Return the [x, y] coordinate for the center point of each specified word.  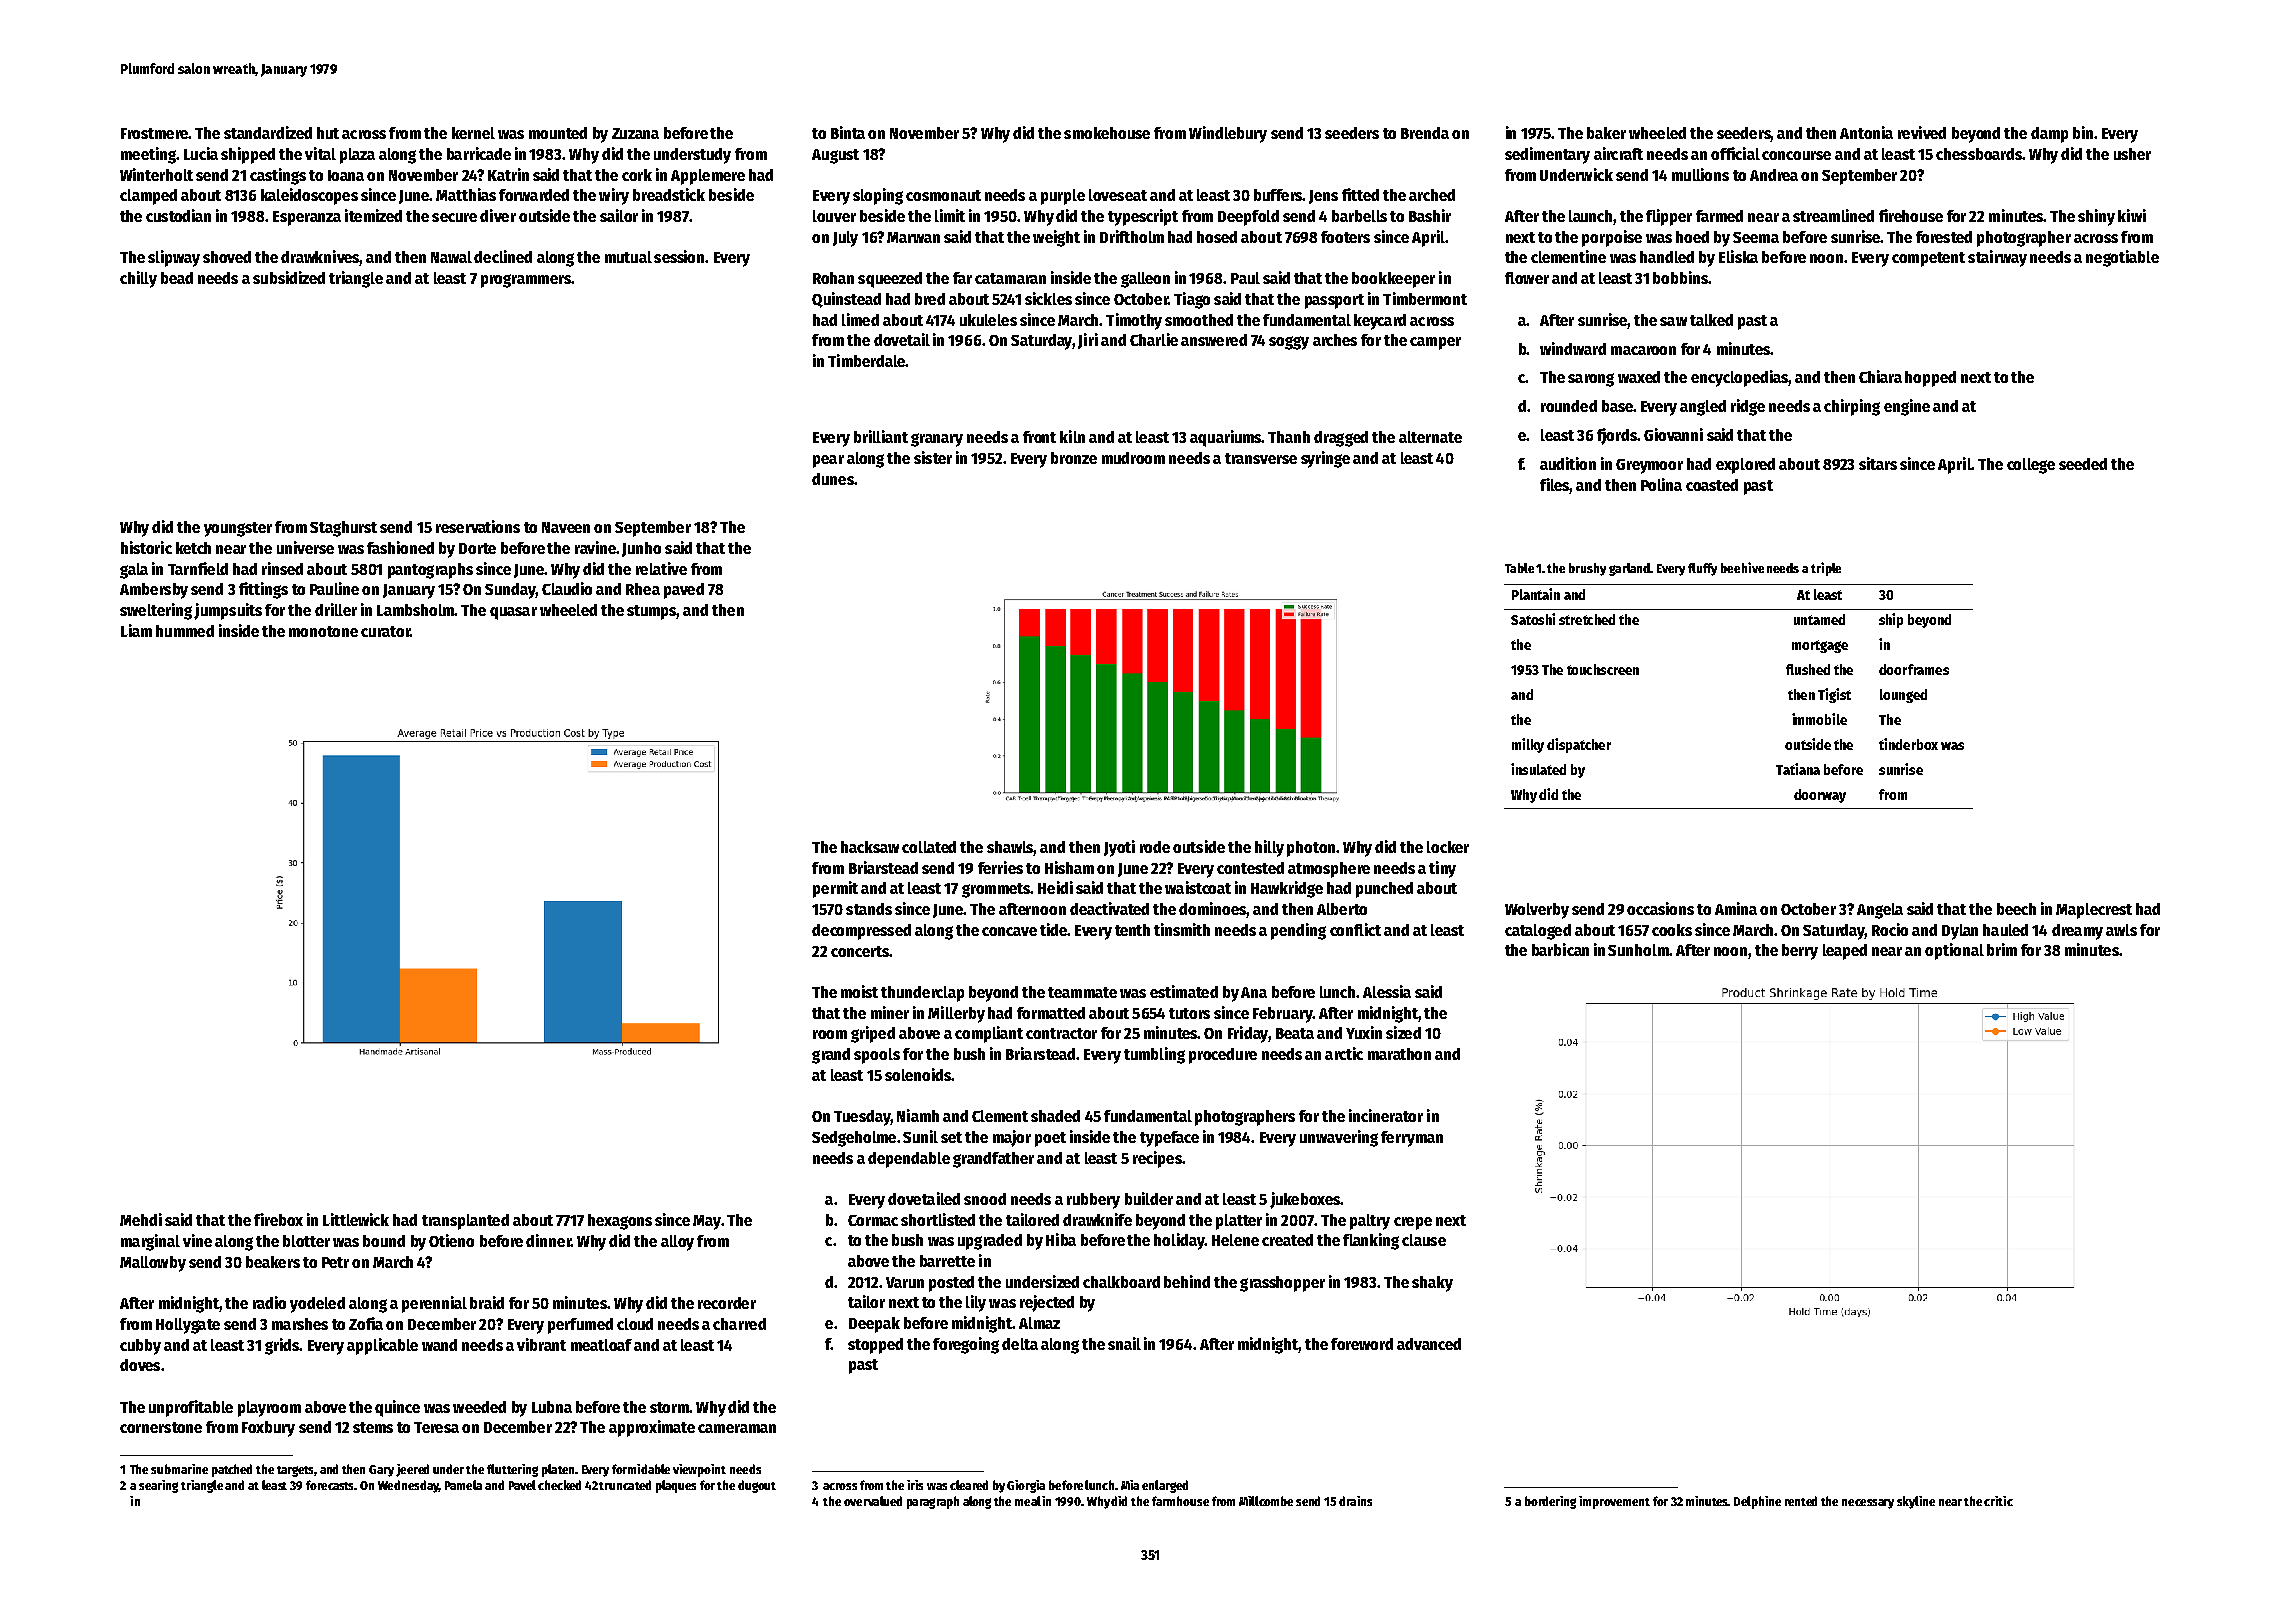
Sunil [920, 1136]
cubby [140, 1347]
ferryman [1412, 1139]
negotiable [2122, 258]
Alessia [1387, 991]
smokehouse [1107, 133]
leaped [1845, 952]
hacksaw [870, 847]
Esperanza [307, 218]
